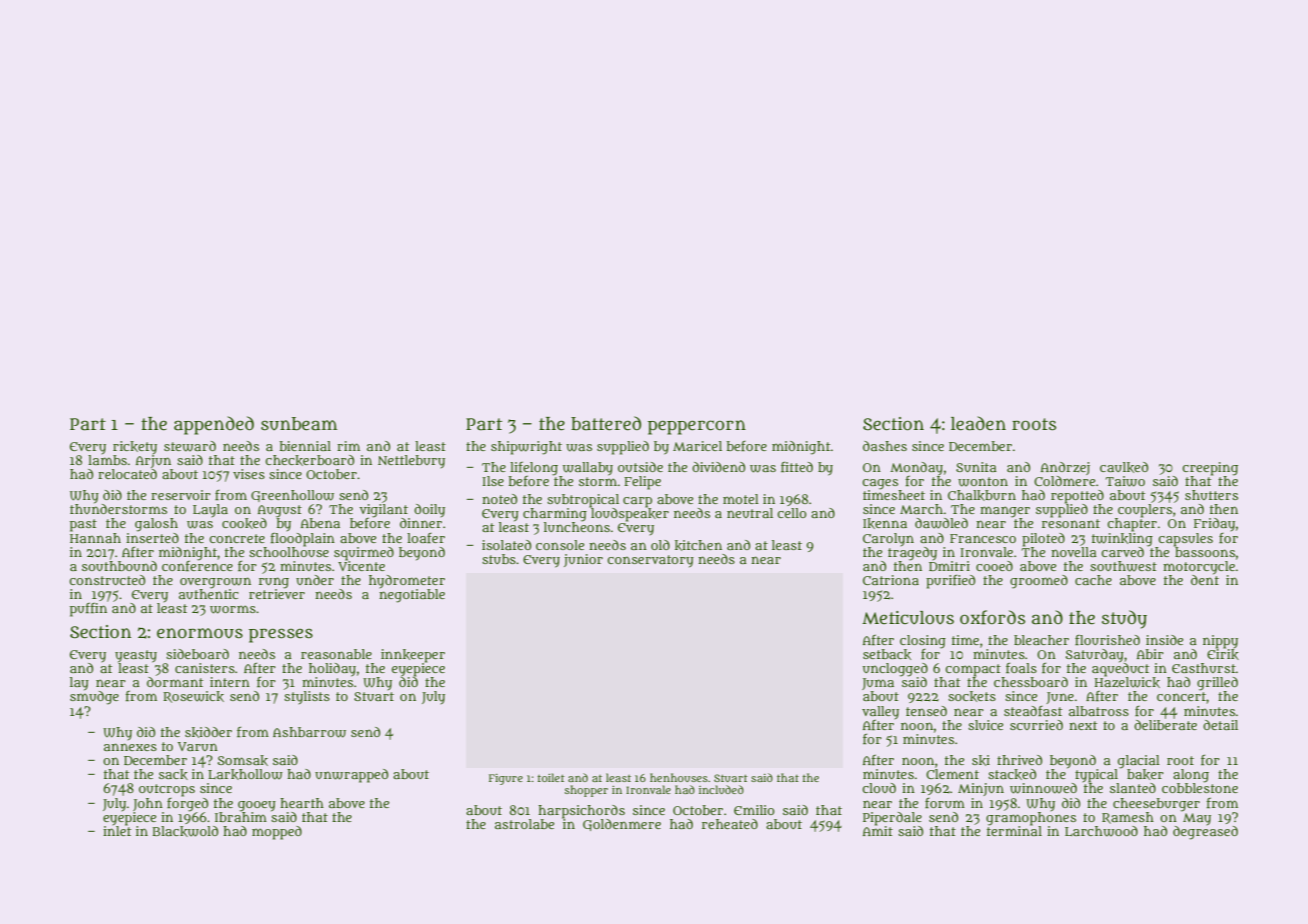  What do you see at coordinates (277, 833) in the image?
I see `mopped` at bounding box center [277, 833].
